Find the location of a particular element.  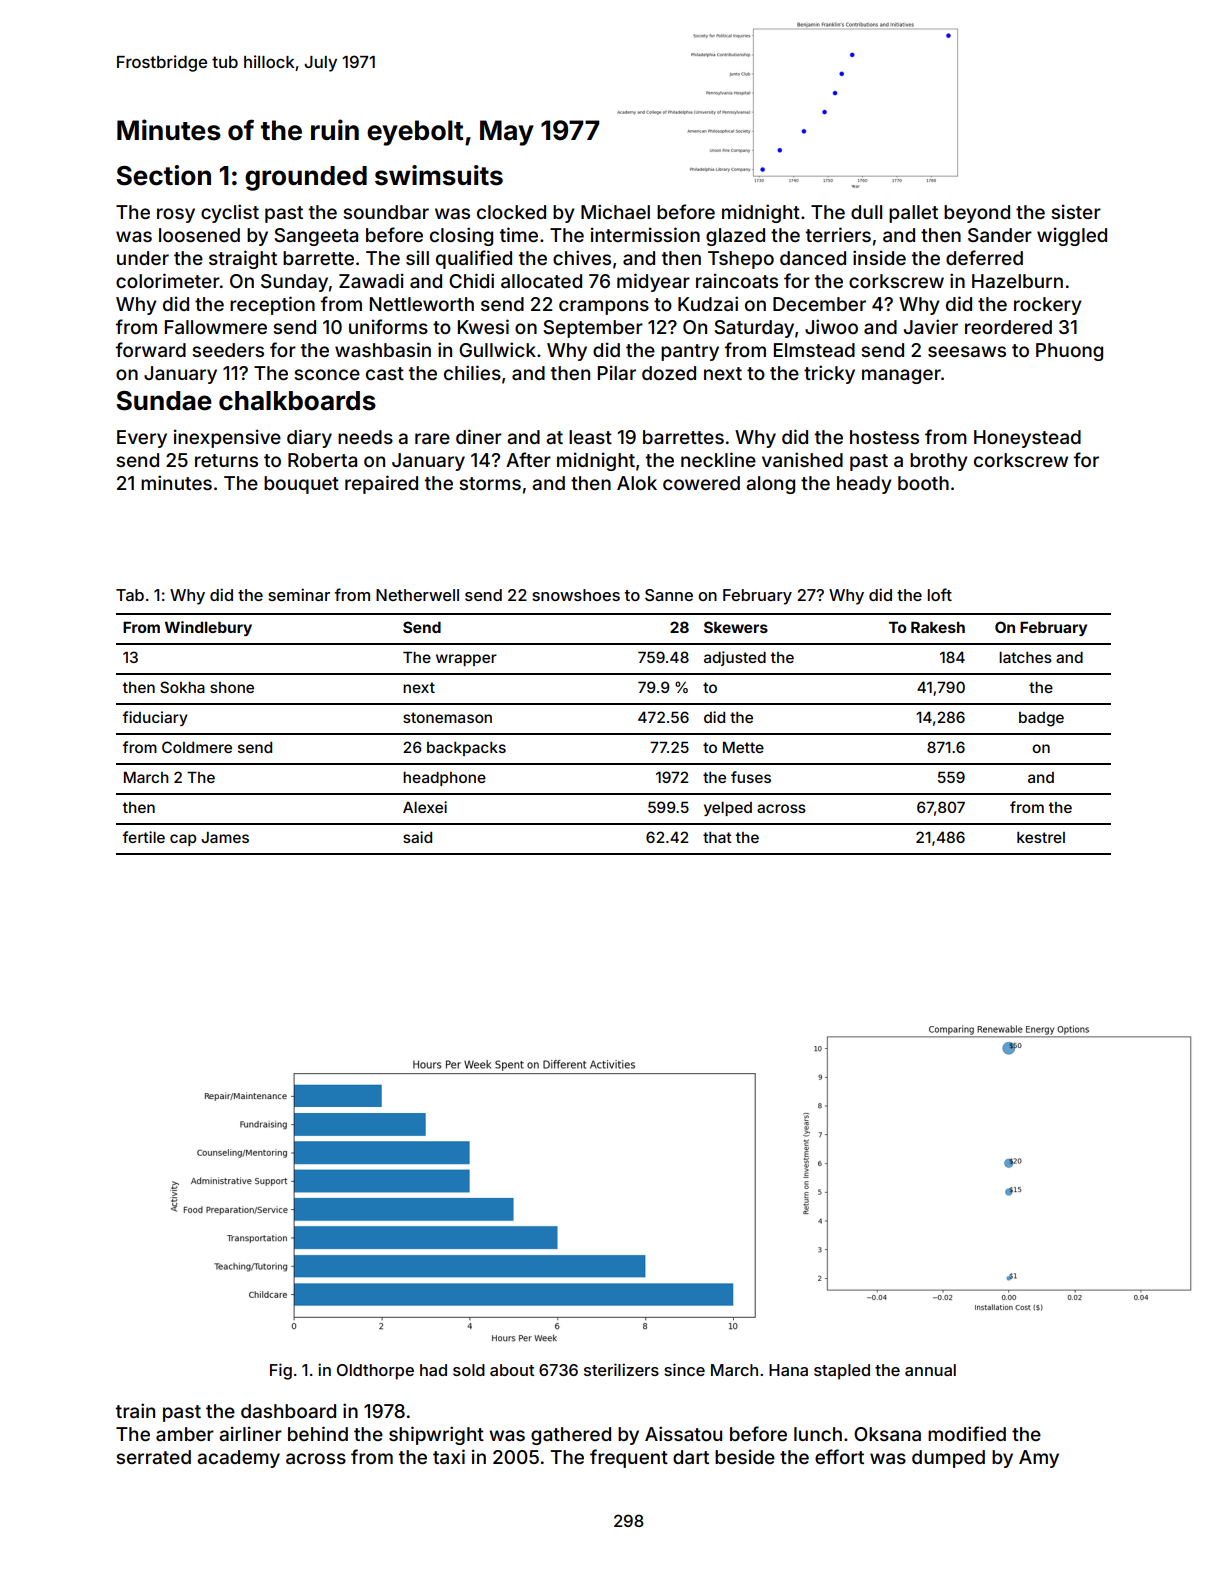

fuses is located at coordinates (751, 777).
